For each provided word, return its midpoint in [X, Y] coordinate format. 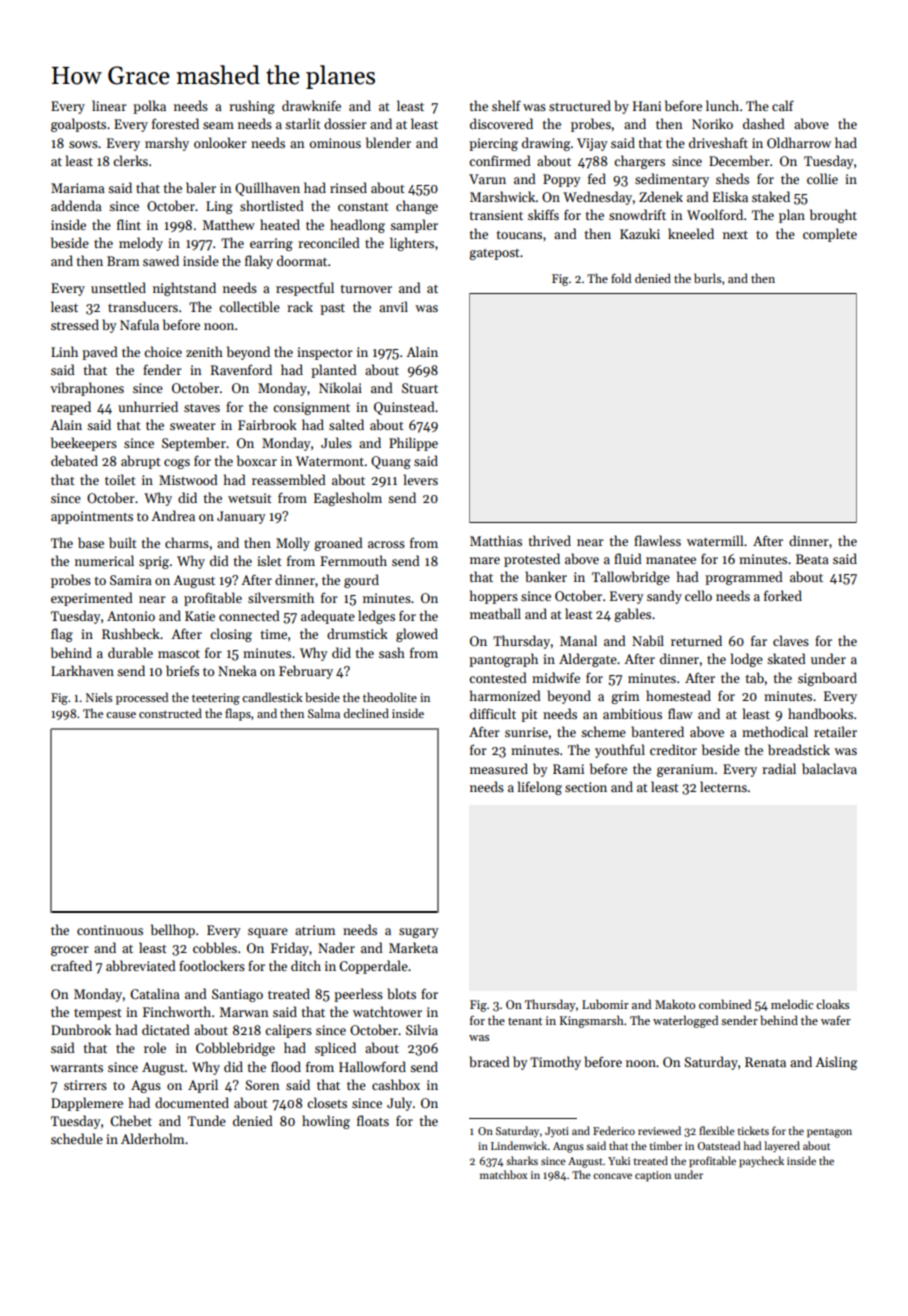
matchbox [503, 1174]
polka [149, 107]
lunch [722, 105]
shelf [506, 105]
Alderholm [152, 1138]
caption [653, 1176]
